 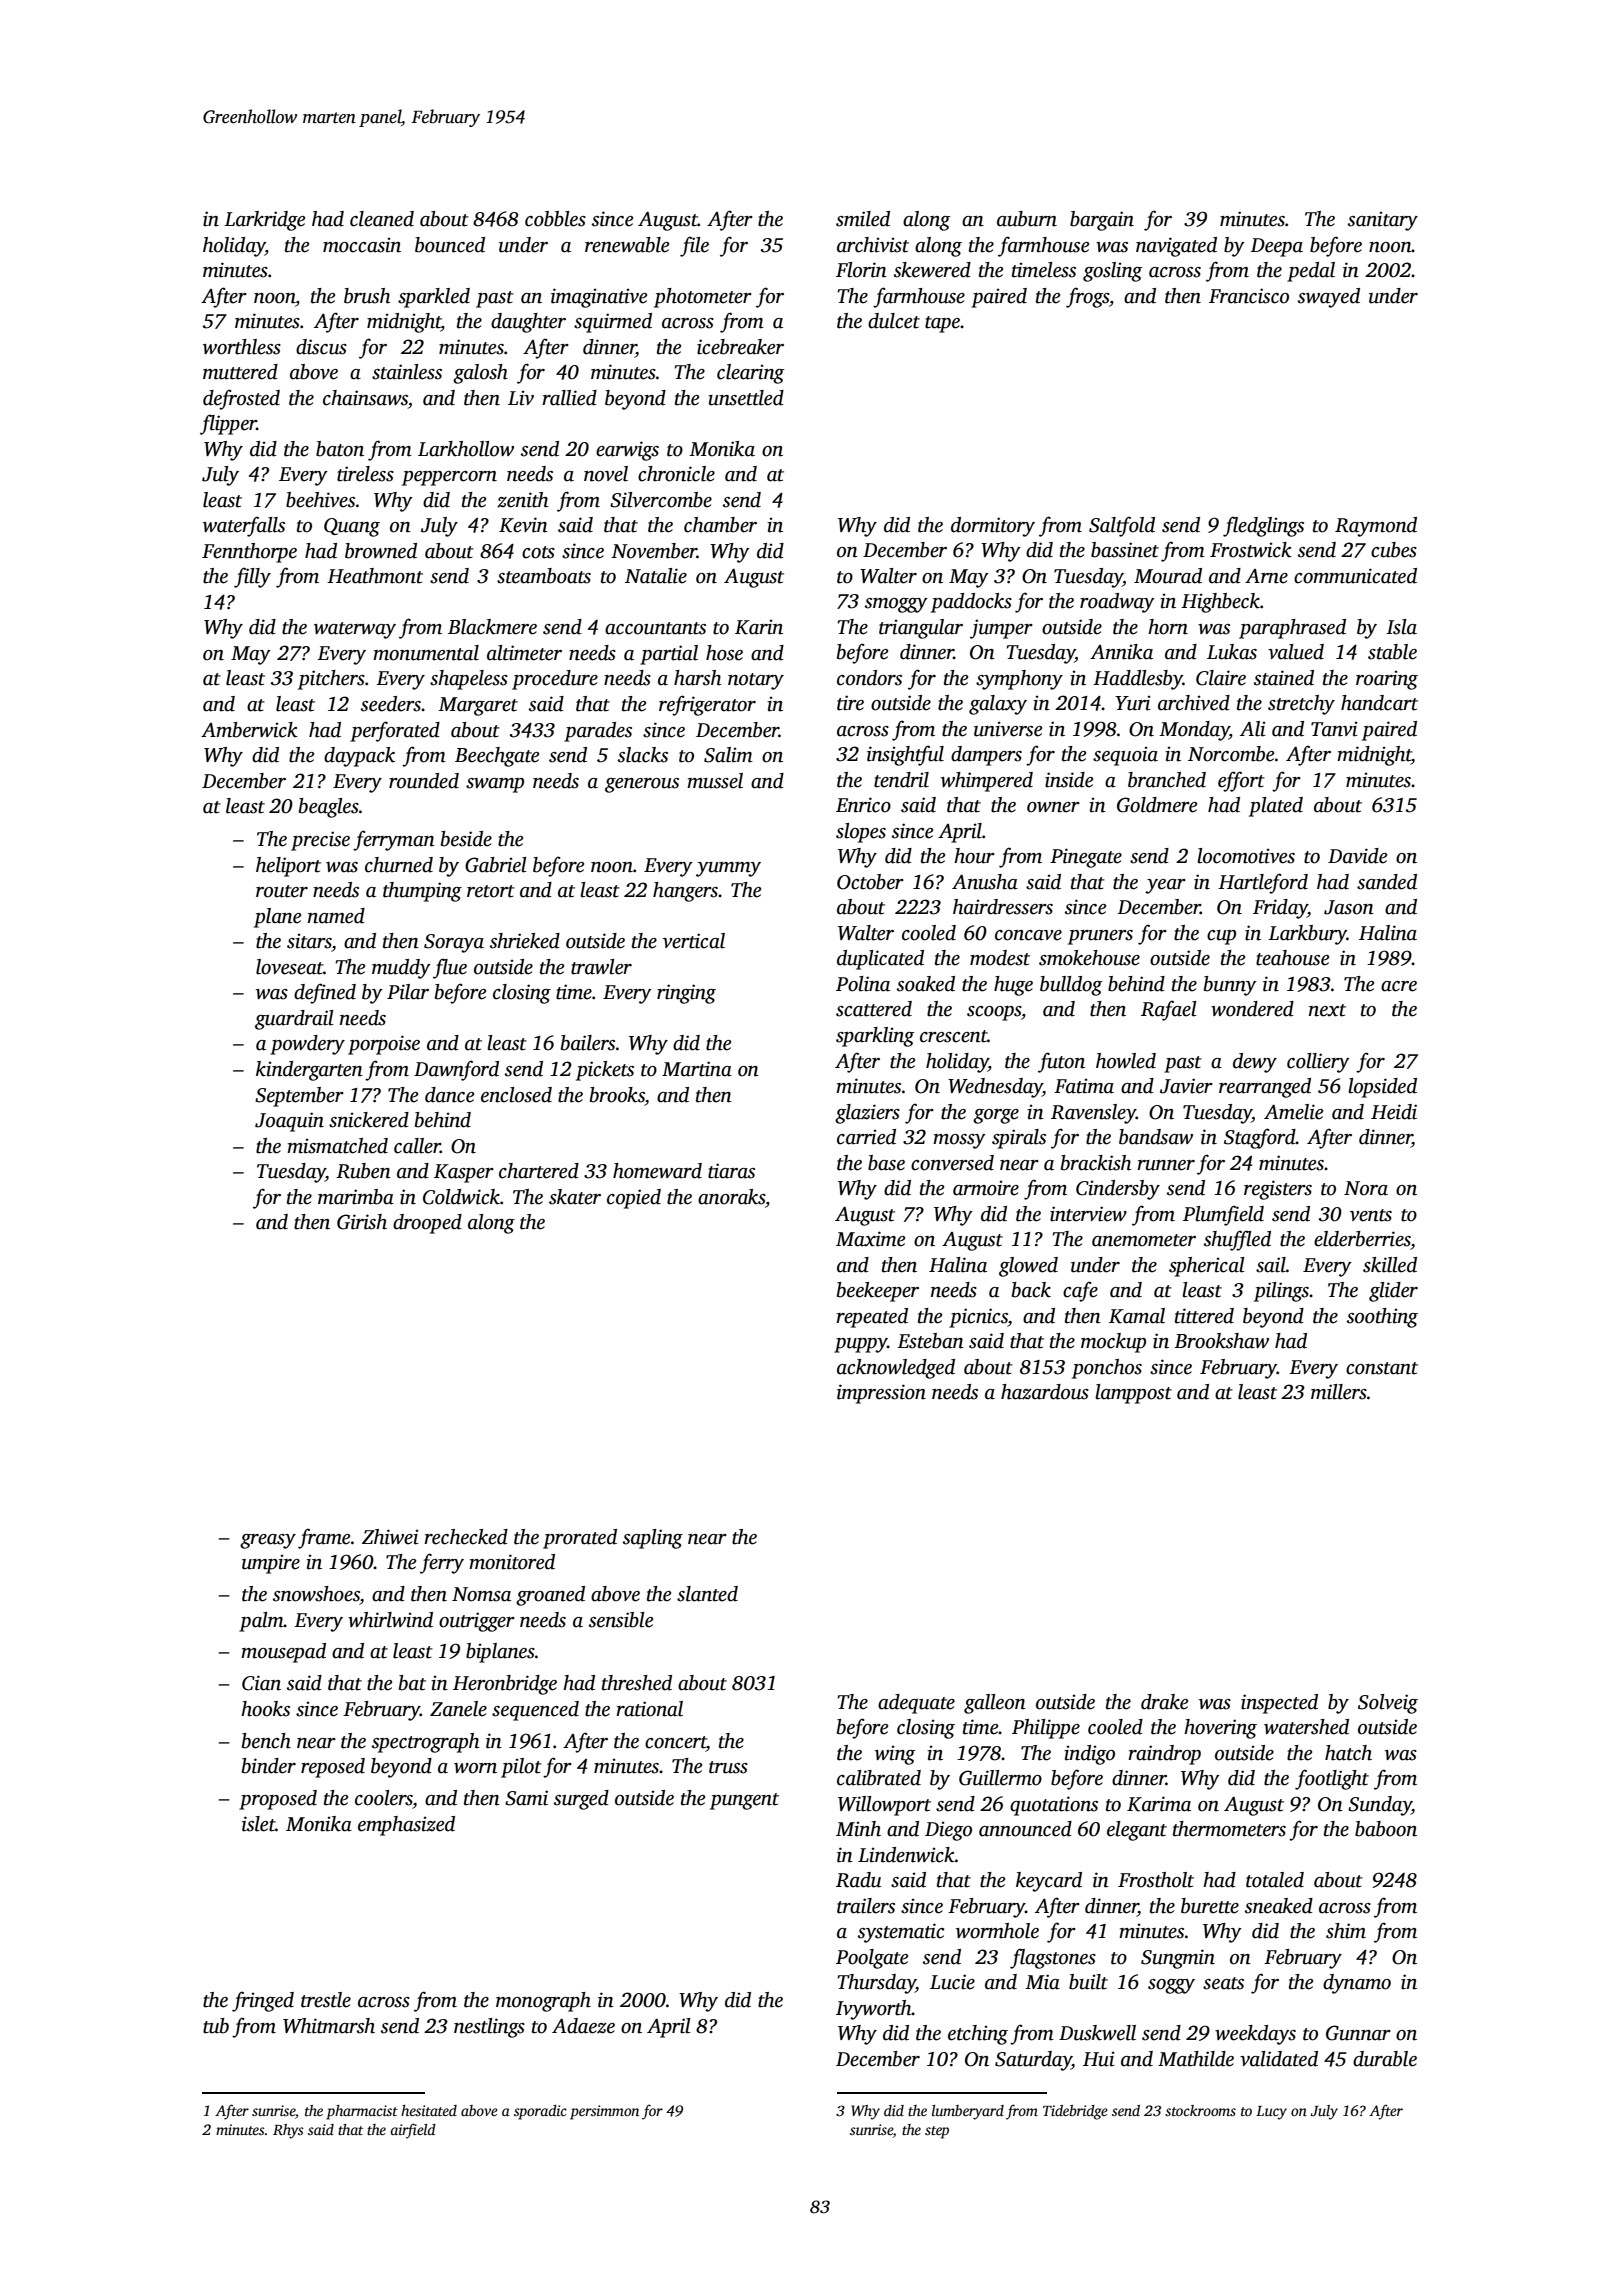 What do you see at coordinates (362, 1222) in the document?
I see `Girish` at bounding box center [362, 1222].
